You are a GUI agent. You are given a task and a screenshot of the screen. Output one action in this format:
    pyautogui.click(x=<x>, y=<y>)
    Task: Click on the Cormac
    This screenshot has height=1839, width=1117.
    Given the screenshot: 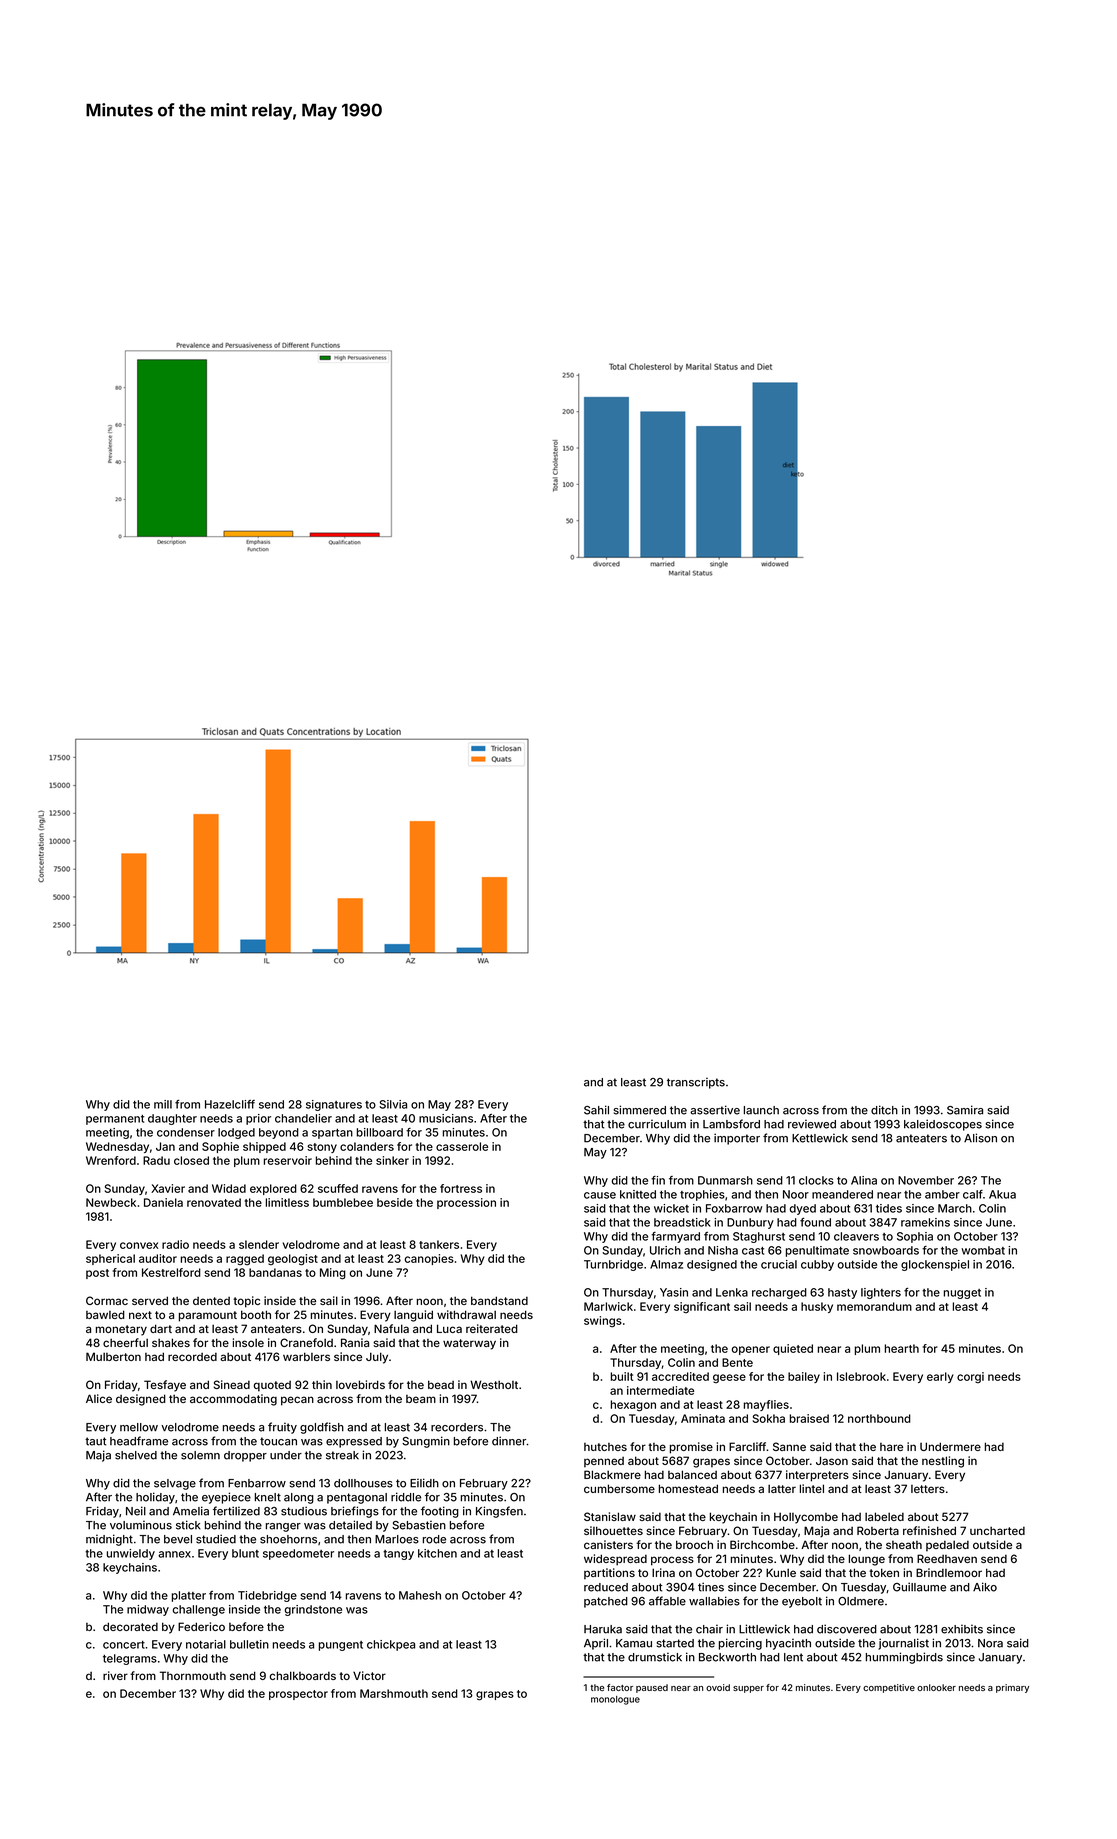 What is the action you would take?
    pyautogui.click(x=107, y=1300)
